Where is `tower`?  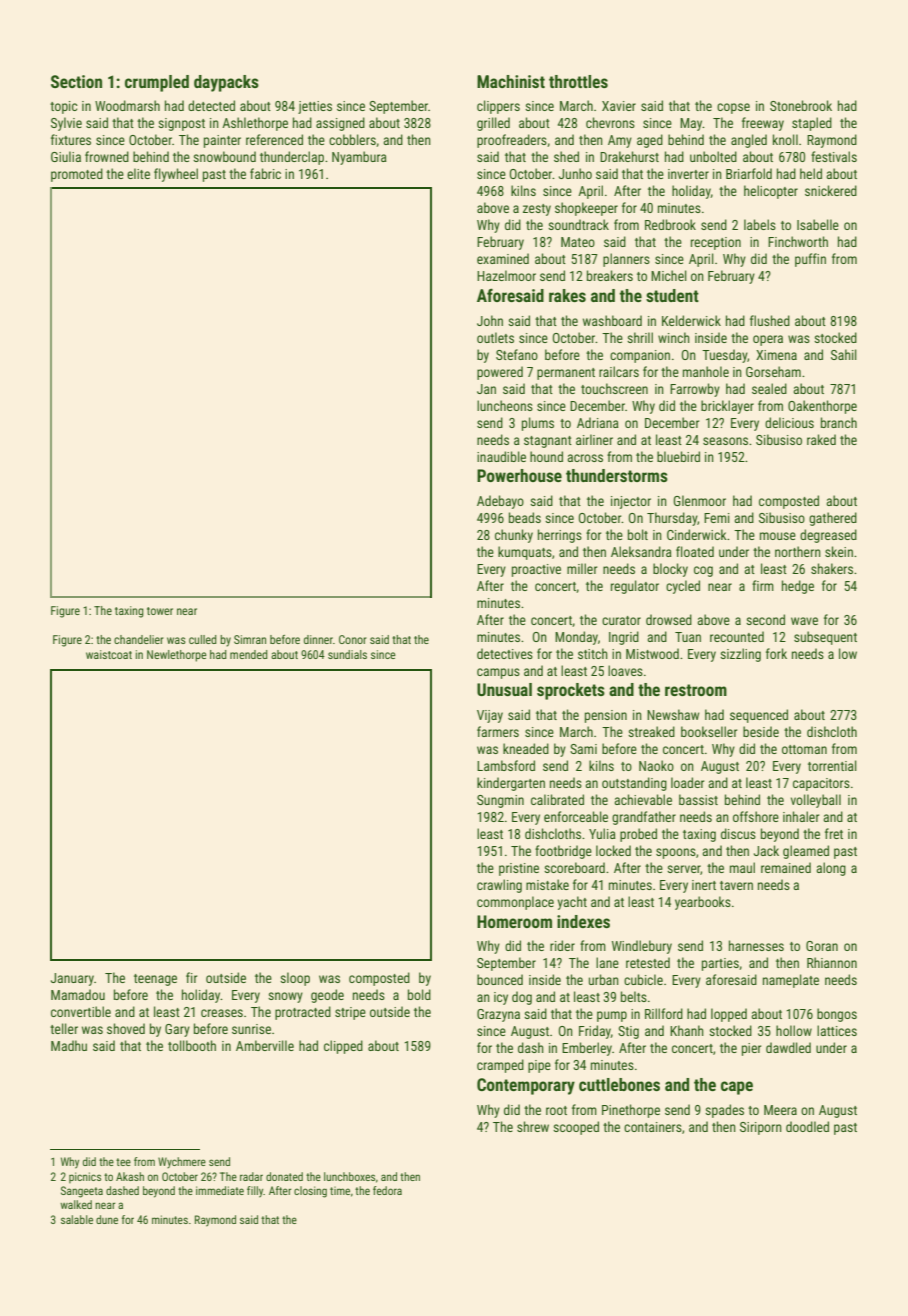 tower is located at coordinates (160, 611).
